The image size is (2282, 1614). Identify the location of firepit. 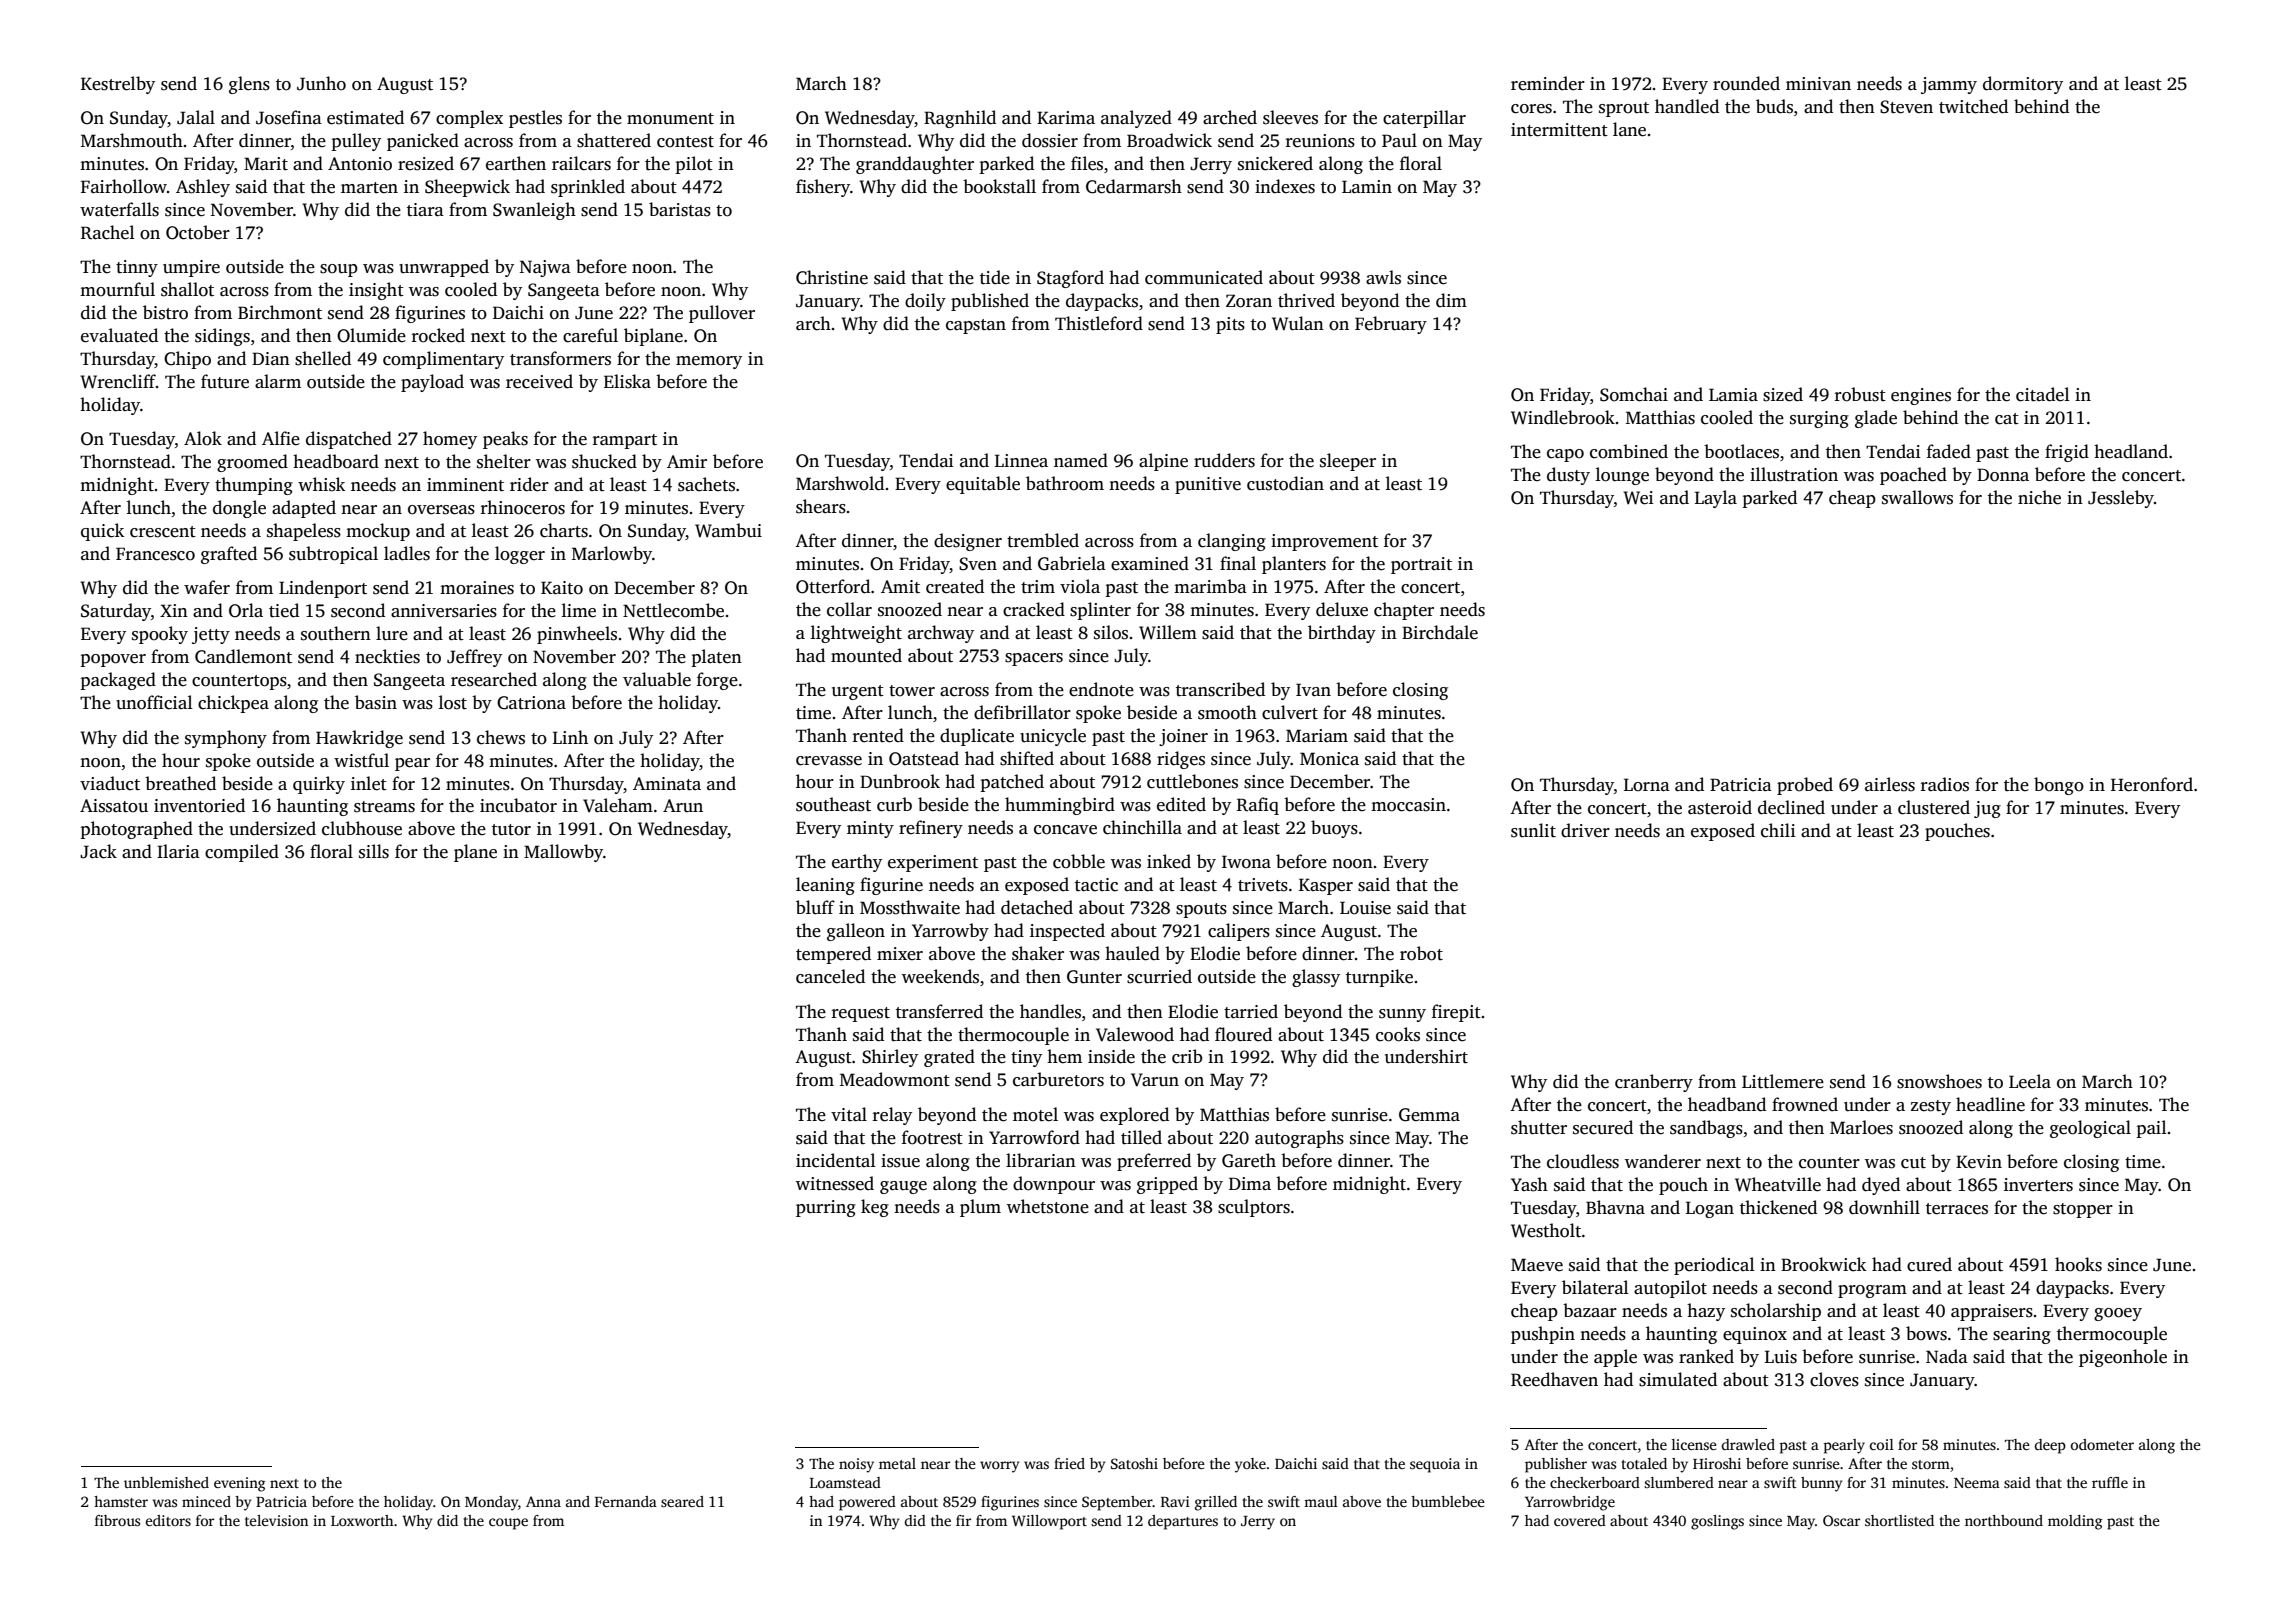
(1456, 1013).
